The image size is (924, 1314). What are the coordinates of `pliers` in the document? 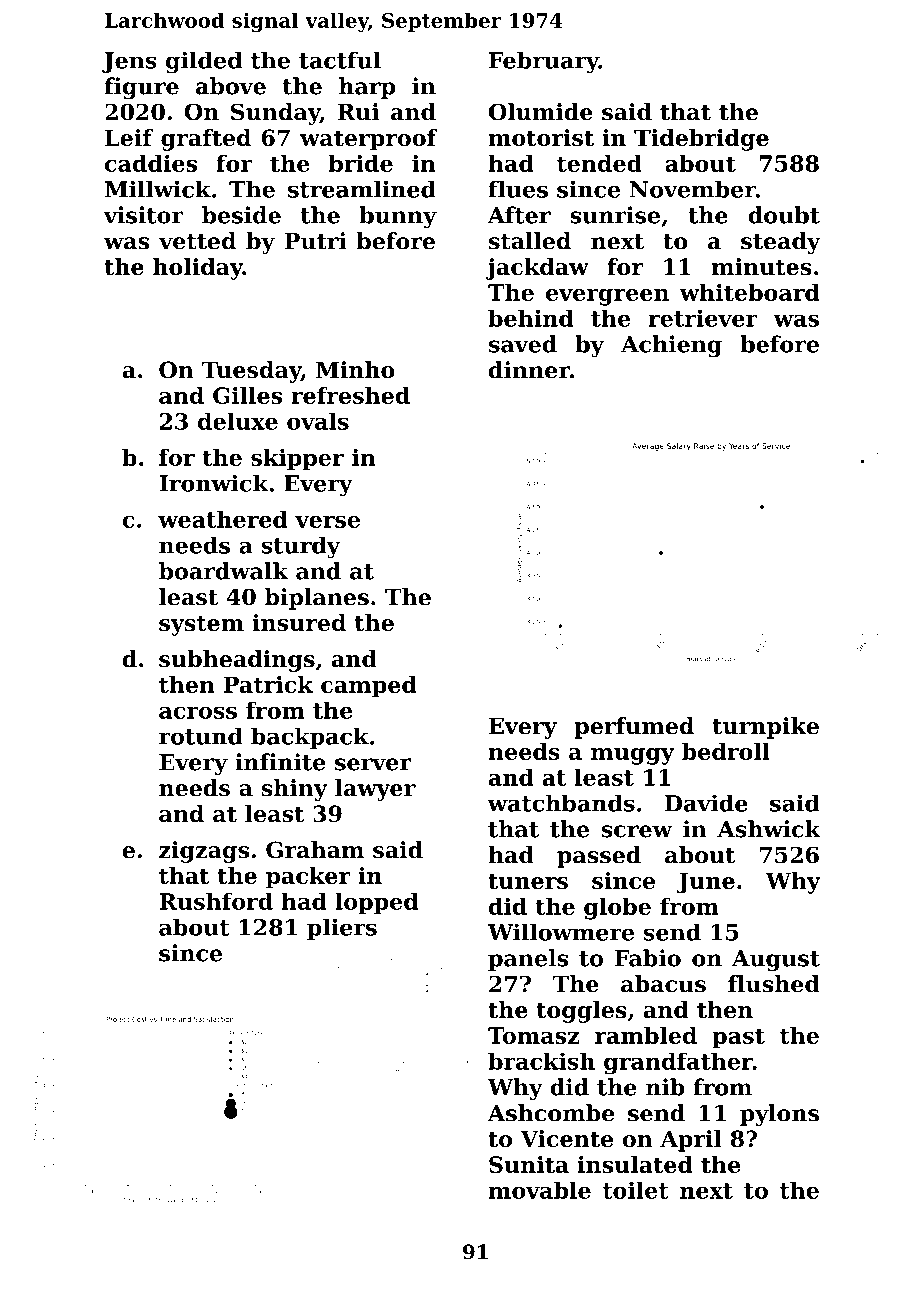 It's located at (342, 929).
